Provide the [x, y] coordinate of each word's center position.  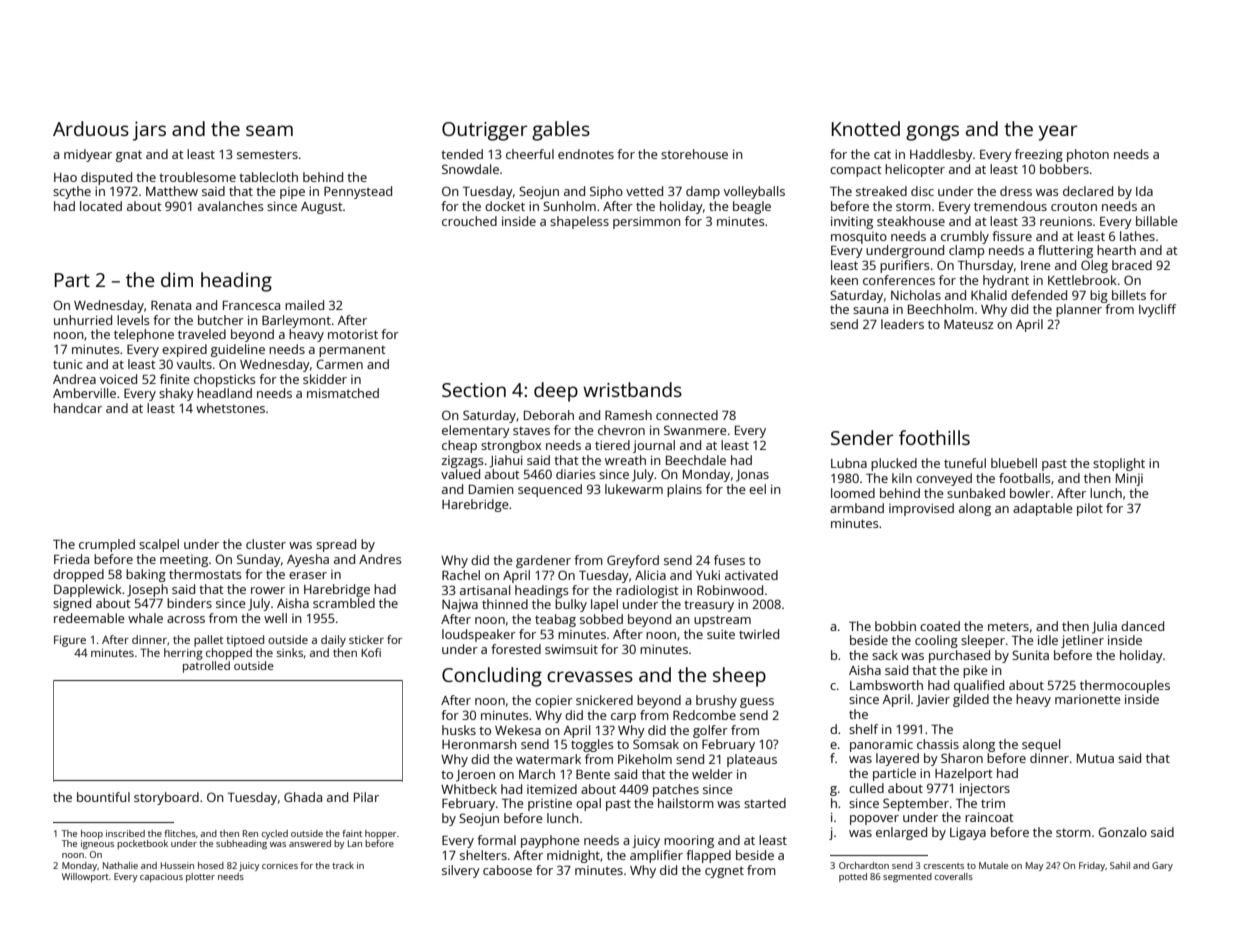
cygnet [724, 872]
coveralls [954, 876]
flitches [180, 833]
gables [561, 131]
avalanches [231, 206]
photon [1088, 155]
